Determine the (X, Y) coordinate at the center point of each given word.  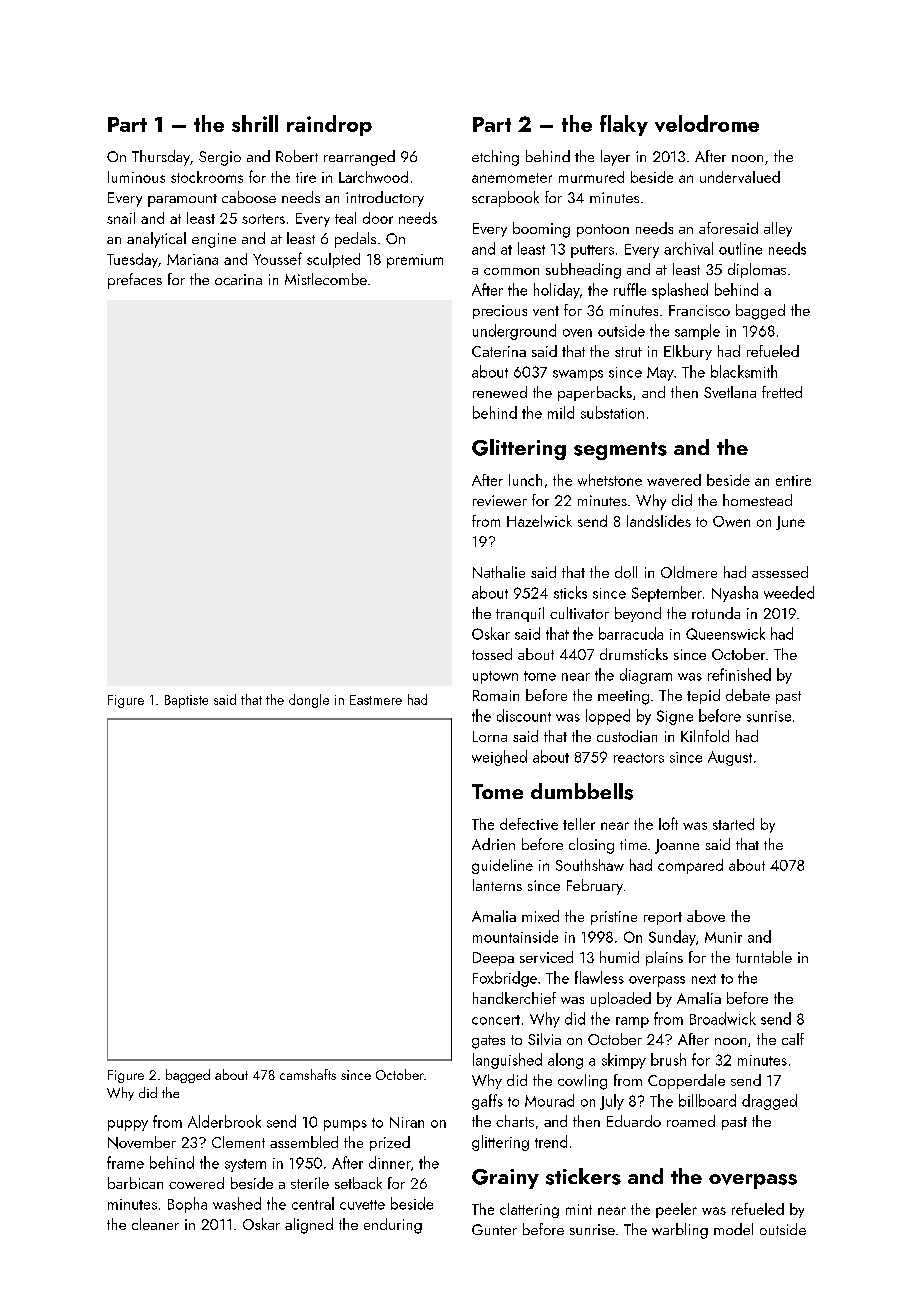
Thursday (161, 158)
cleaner (155, 1224)
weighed (499, 758)
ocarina (238, 279)
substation (612, 412)
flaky (624, 125)
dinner (390, 1162)
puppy (128, 1125)
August (730, 758)
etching (495, 158)
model (733, 1229)
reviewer (500, 500)
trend (551, 1141)
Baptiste (186, 701)
